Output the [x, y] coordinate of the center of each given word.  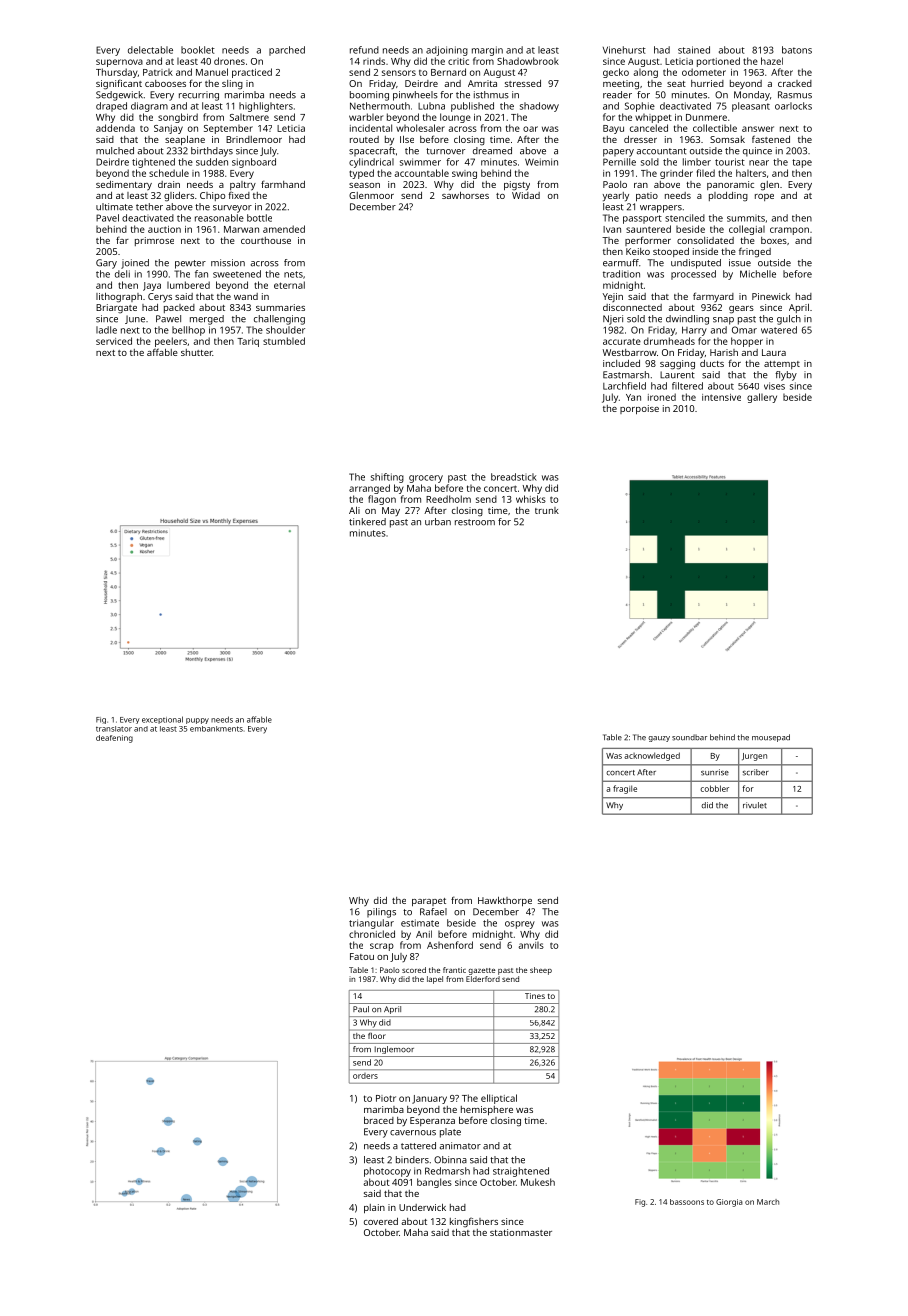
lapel [435, 980]
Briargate [116, 309]
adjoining [447, 51]
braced [379, 1120]
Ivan [612, 229]
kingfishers [474, 1223]
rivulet [755, 805]
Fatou [362, 956]
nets [293, 274]
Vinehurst [624, 50]
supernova [119, 63]
